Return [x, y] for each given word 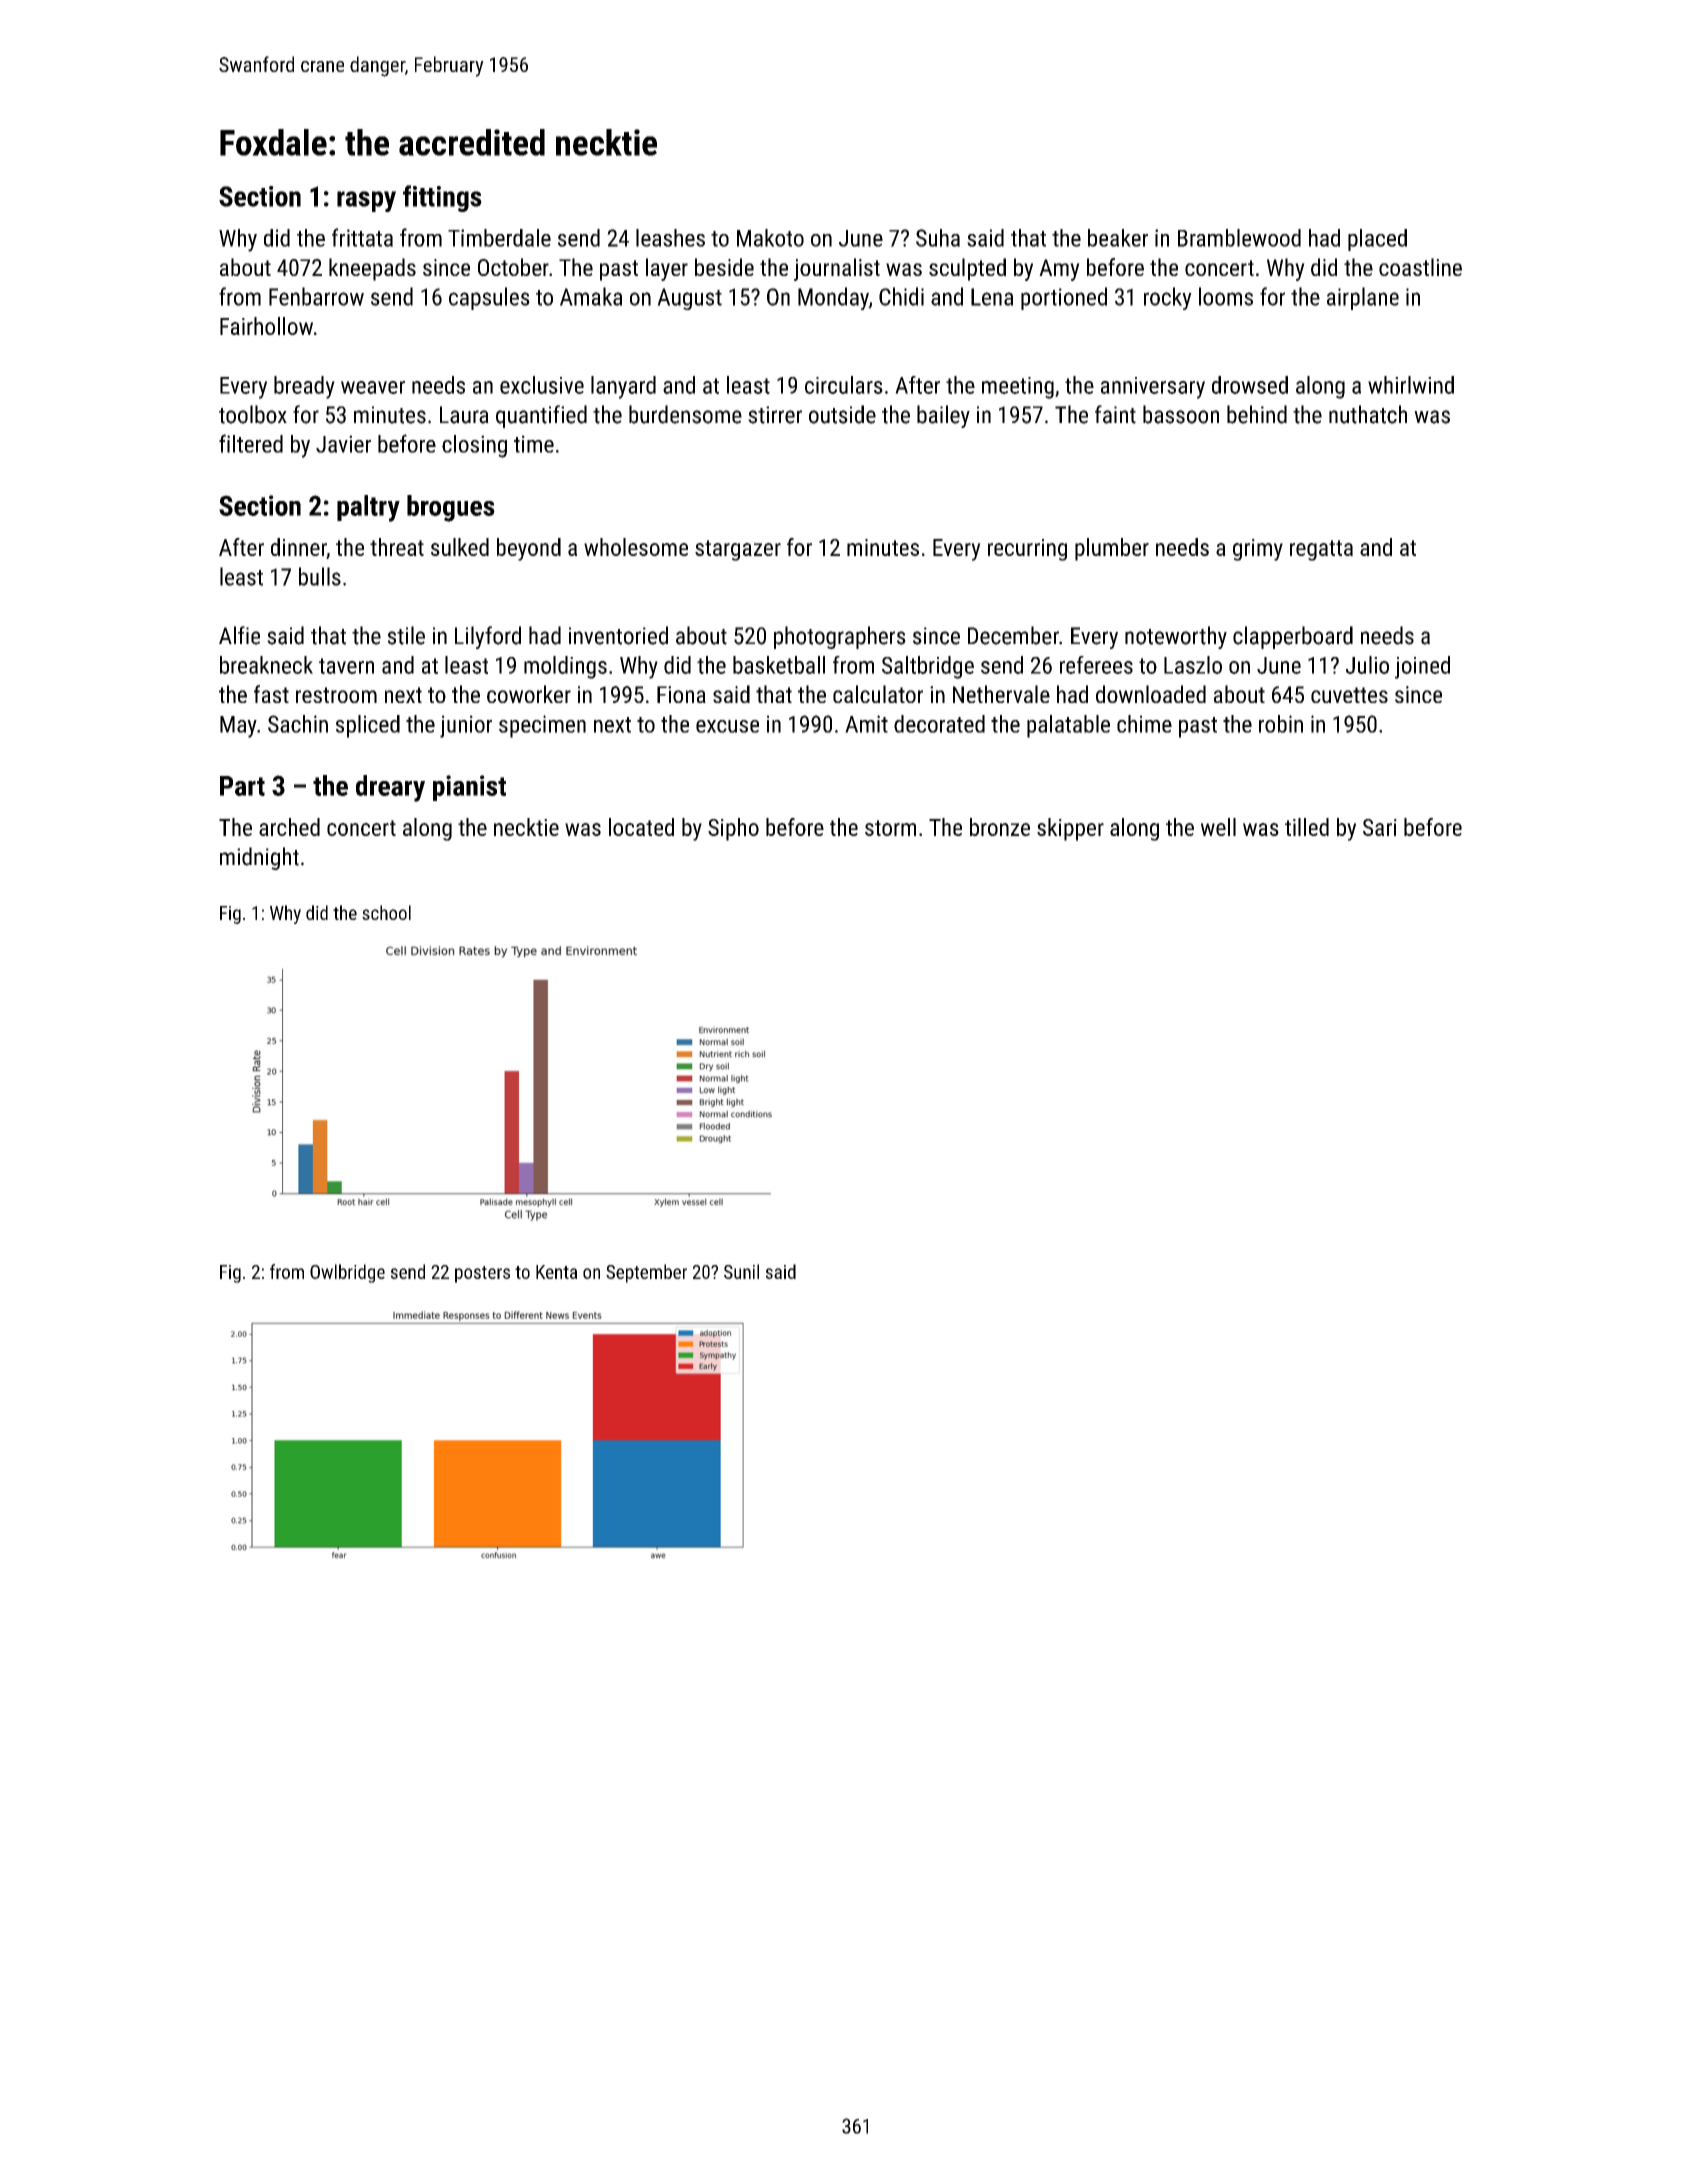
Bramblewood [1239, 238]
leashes [670, 238]
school [386, 912]
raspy [366, 201]
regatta [1321, 550]
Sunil [741, 1271]
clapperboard [1293, 637]
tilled [1307, 827]
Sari [1380, 827]
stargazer [738, 550]
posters [482, 1274]
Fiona [681, 694]
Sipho [733, 829]
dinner [299, 548]
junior [466, 726]
